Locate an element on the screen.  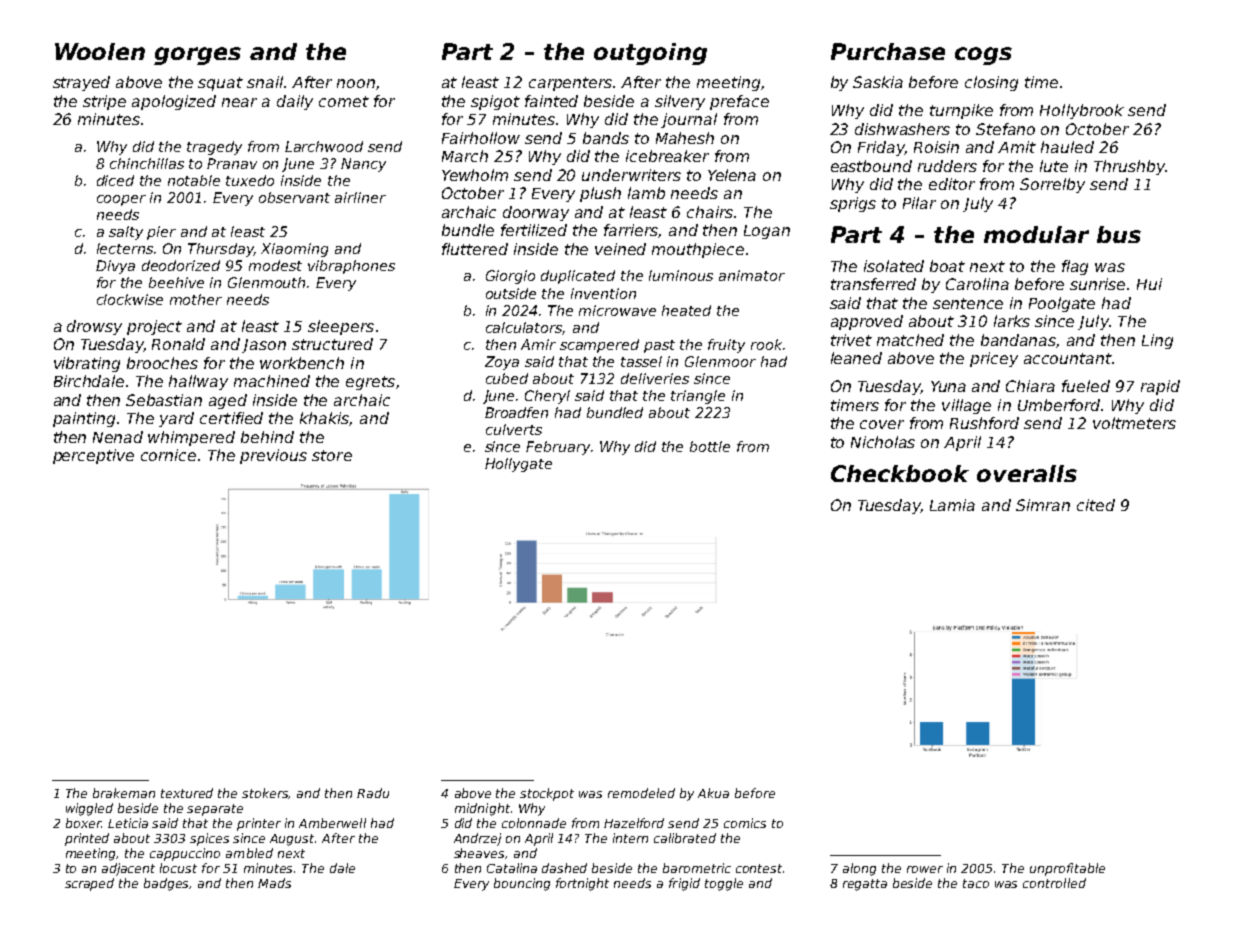
Lamia is located at coordinates (952, 505).
